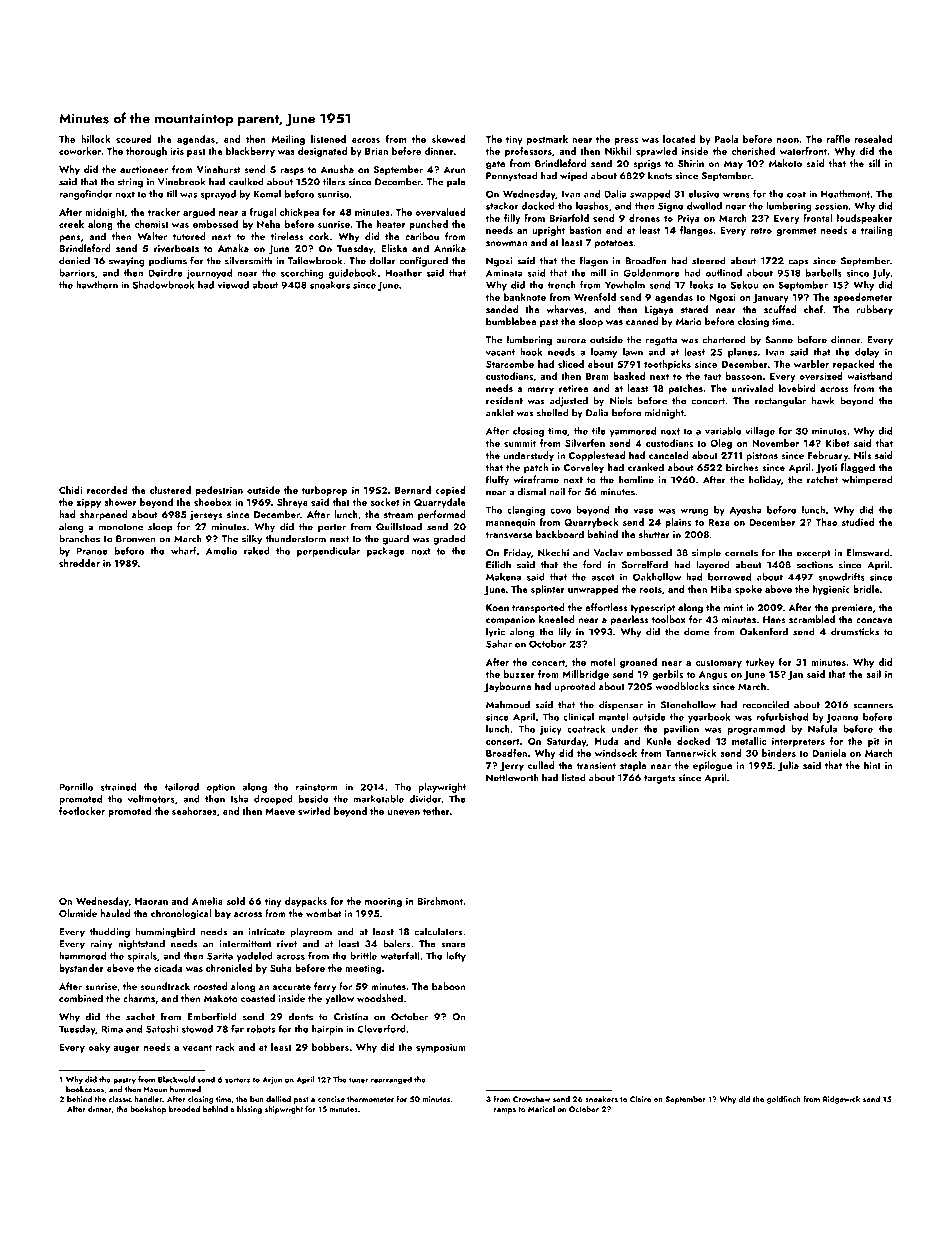  Describe the element at coordinates (504, 273) in the screenshot. I see `Aminata` at that location.
